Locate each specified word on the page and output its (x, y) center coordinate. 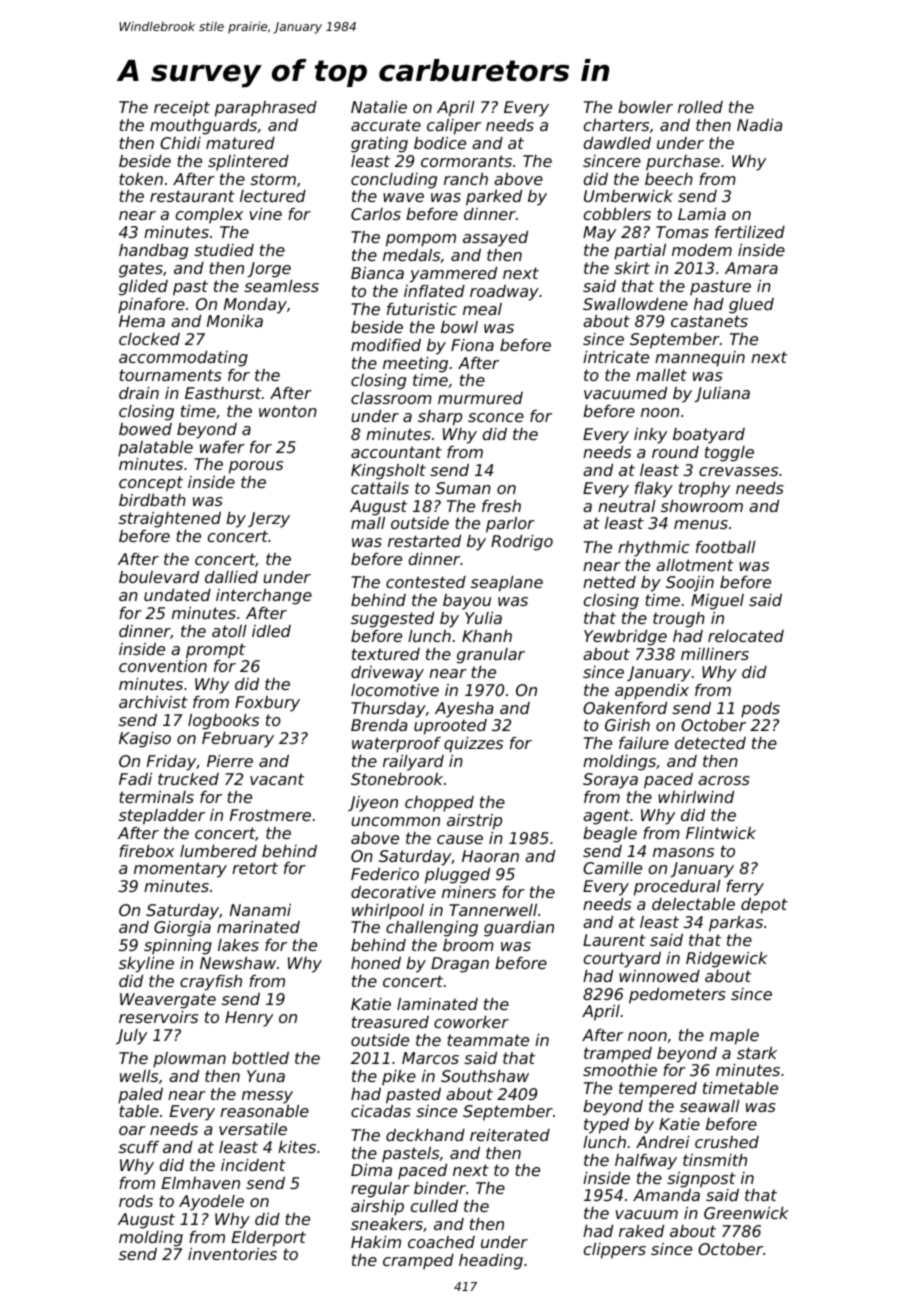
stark (757, 1053)
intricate (616, 357)
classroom (391, 398)
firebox (146, 851)
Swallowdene (635, 304)
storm (273, 179)
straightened (170, 520)
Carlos (376, 214)
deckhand (425, 1135)
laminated (437, 1004)
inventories (232, 1254)
